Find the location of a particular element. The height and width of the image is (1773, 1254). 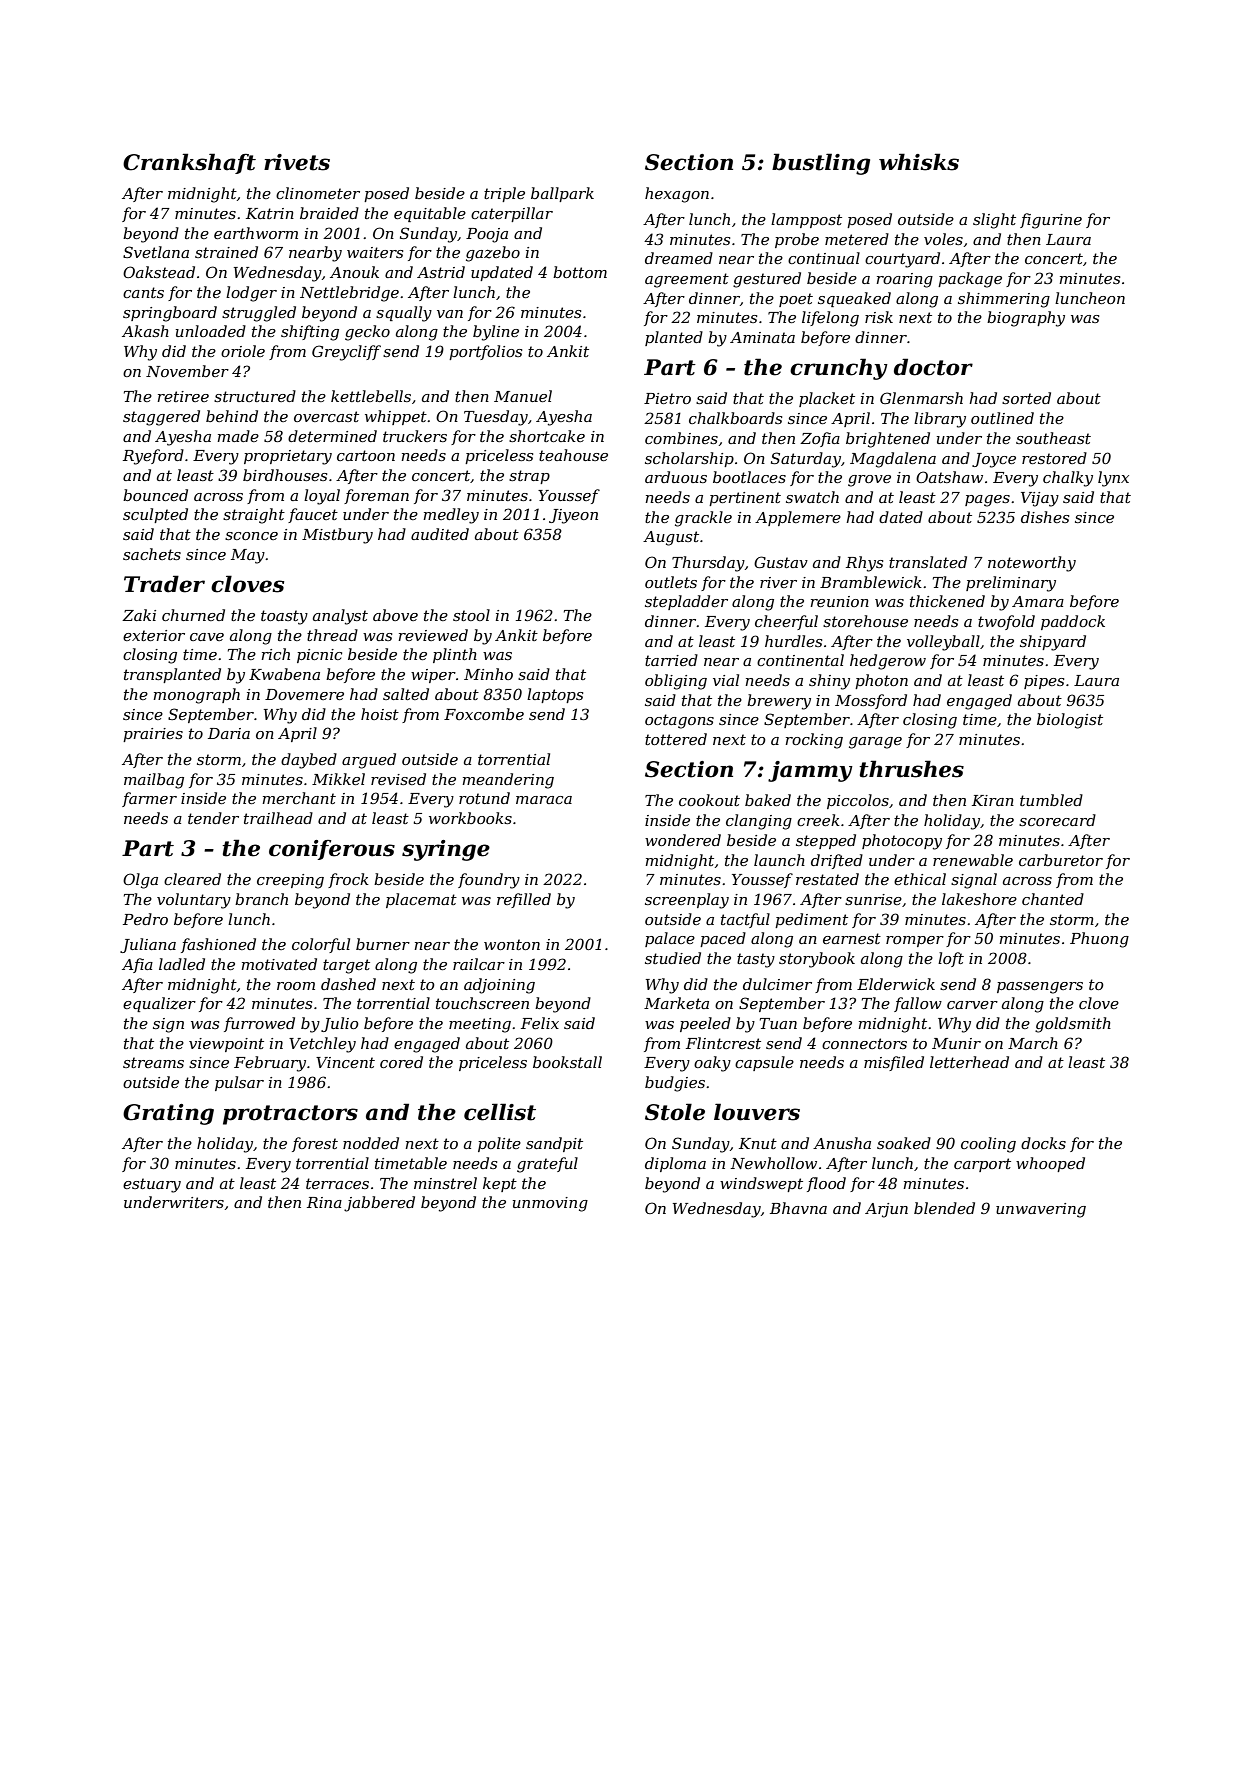

capsule is located at coordinates (764, 1063).
